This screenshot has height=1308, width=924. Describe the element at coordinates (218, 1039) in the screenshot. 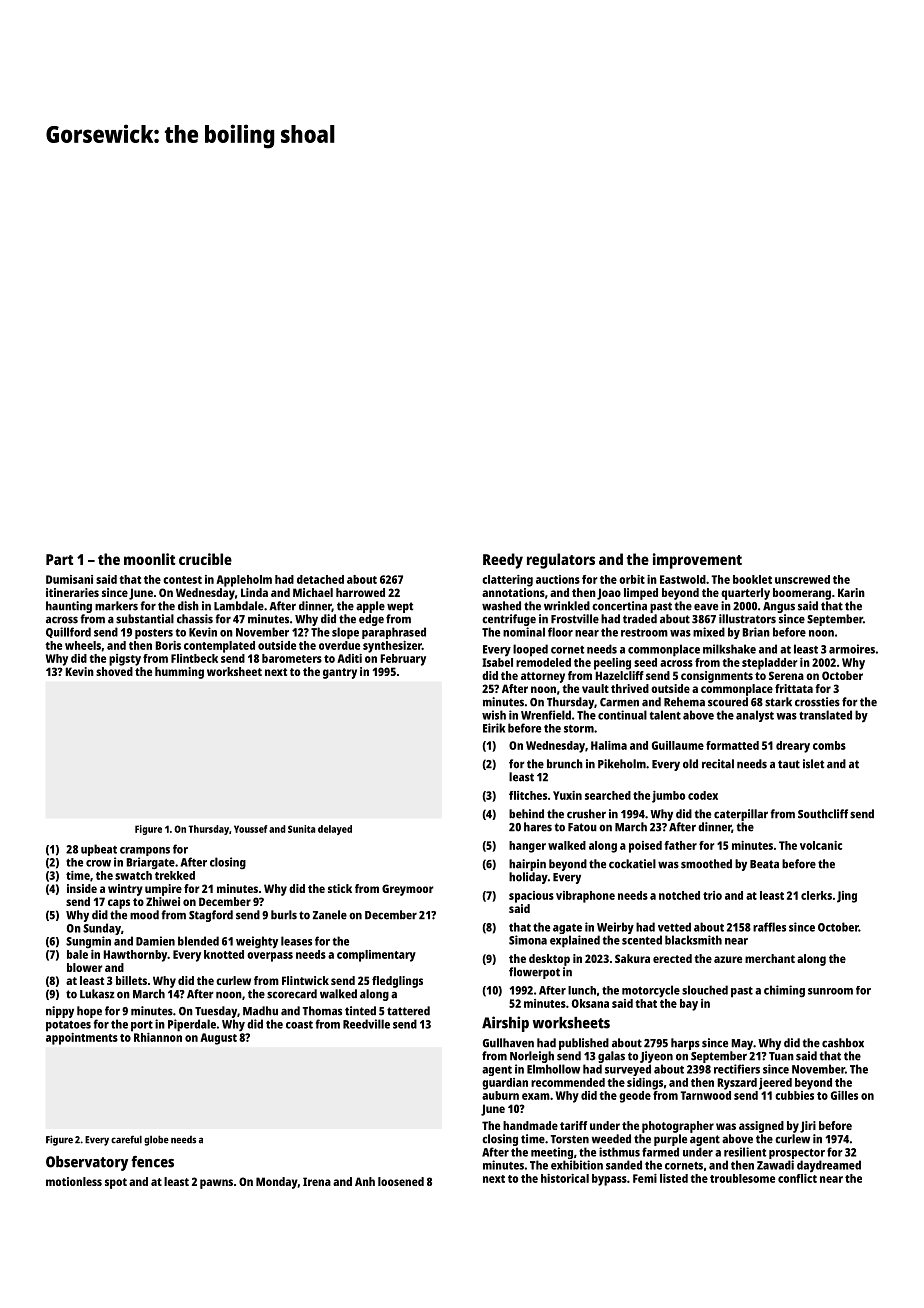

I see `August` at that location.
